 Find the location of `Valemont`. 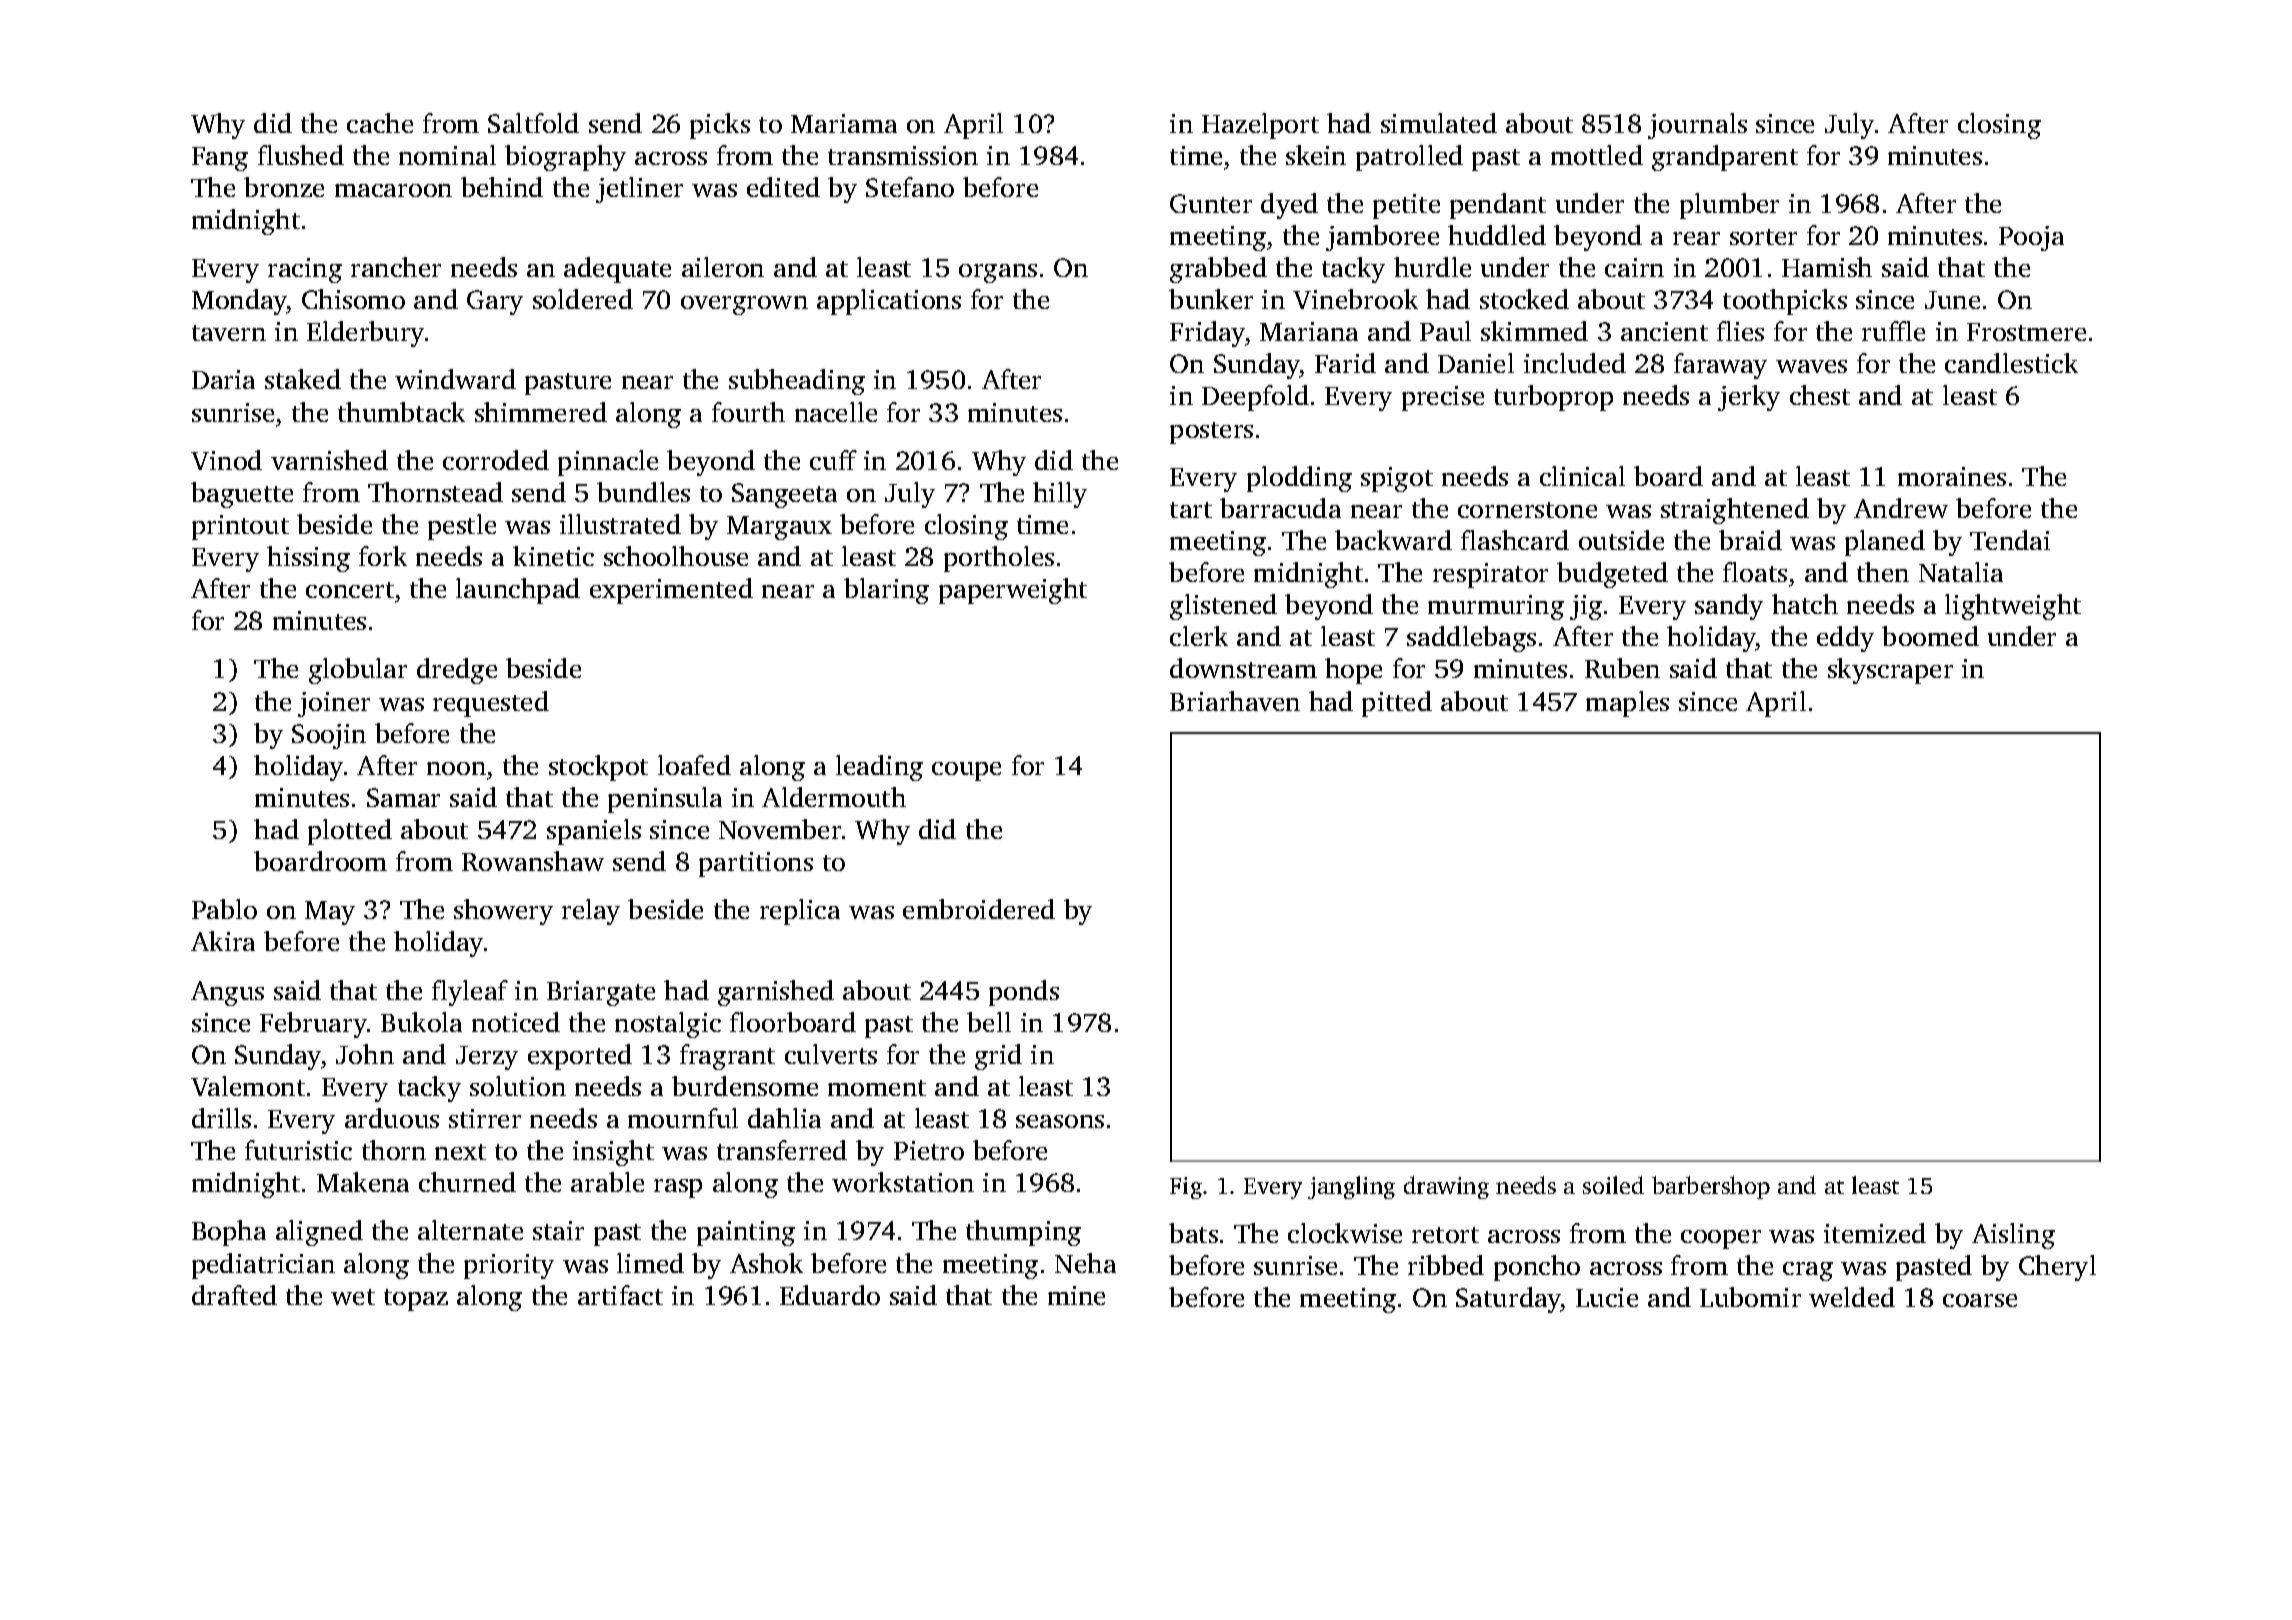

Valemont is located at coordinates (248, 1086).
